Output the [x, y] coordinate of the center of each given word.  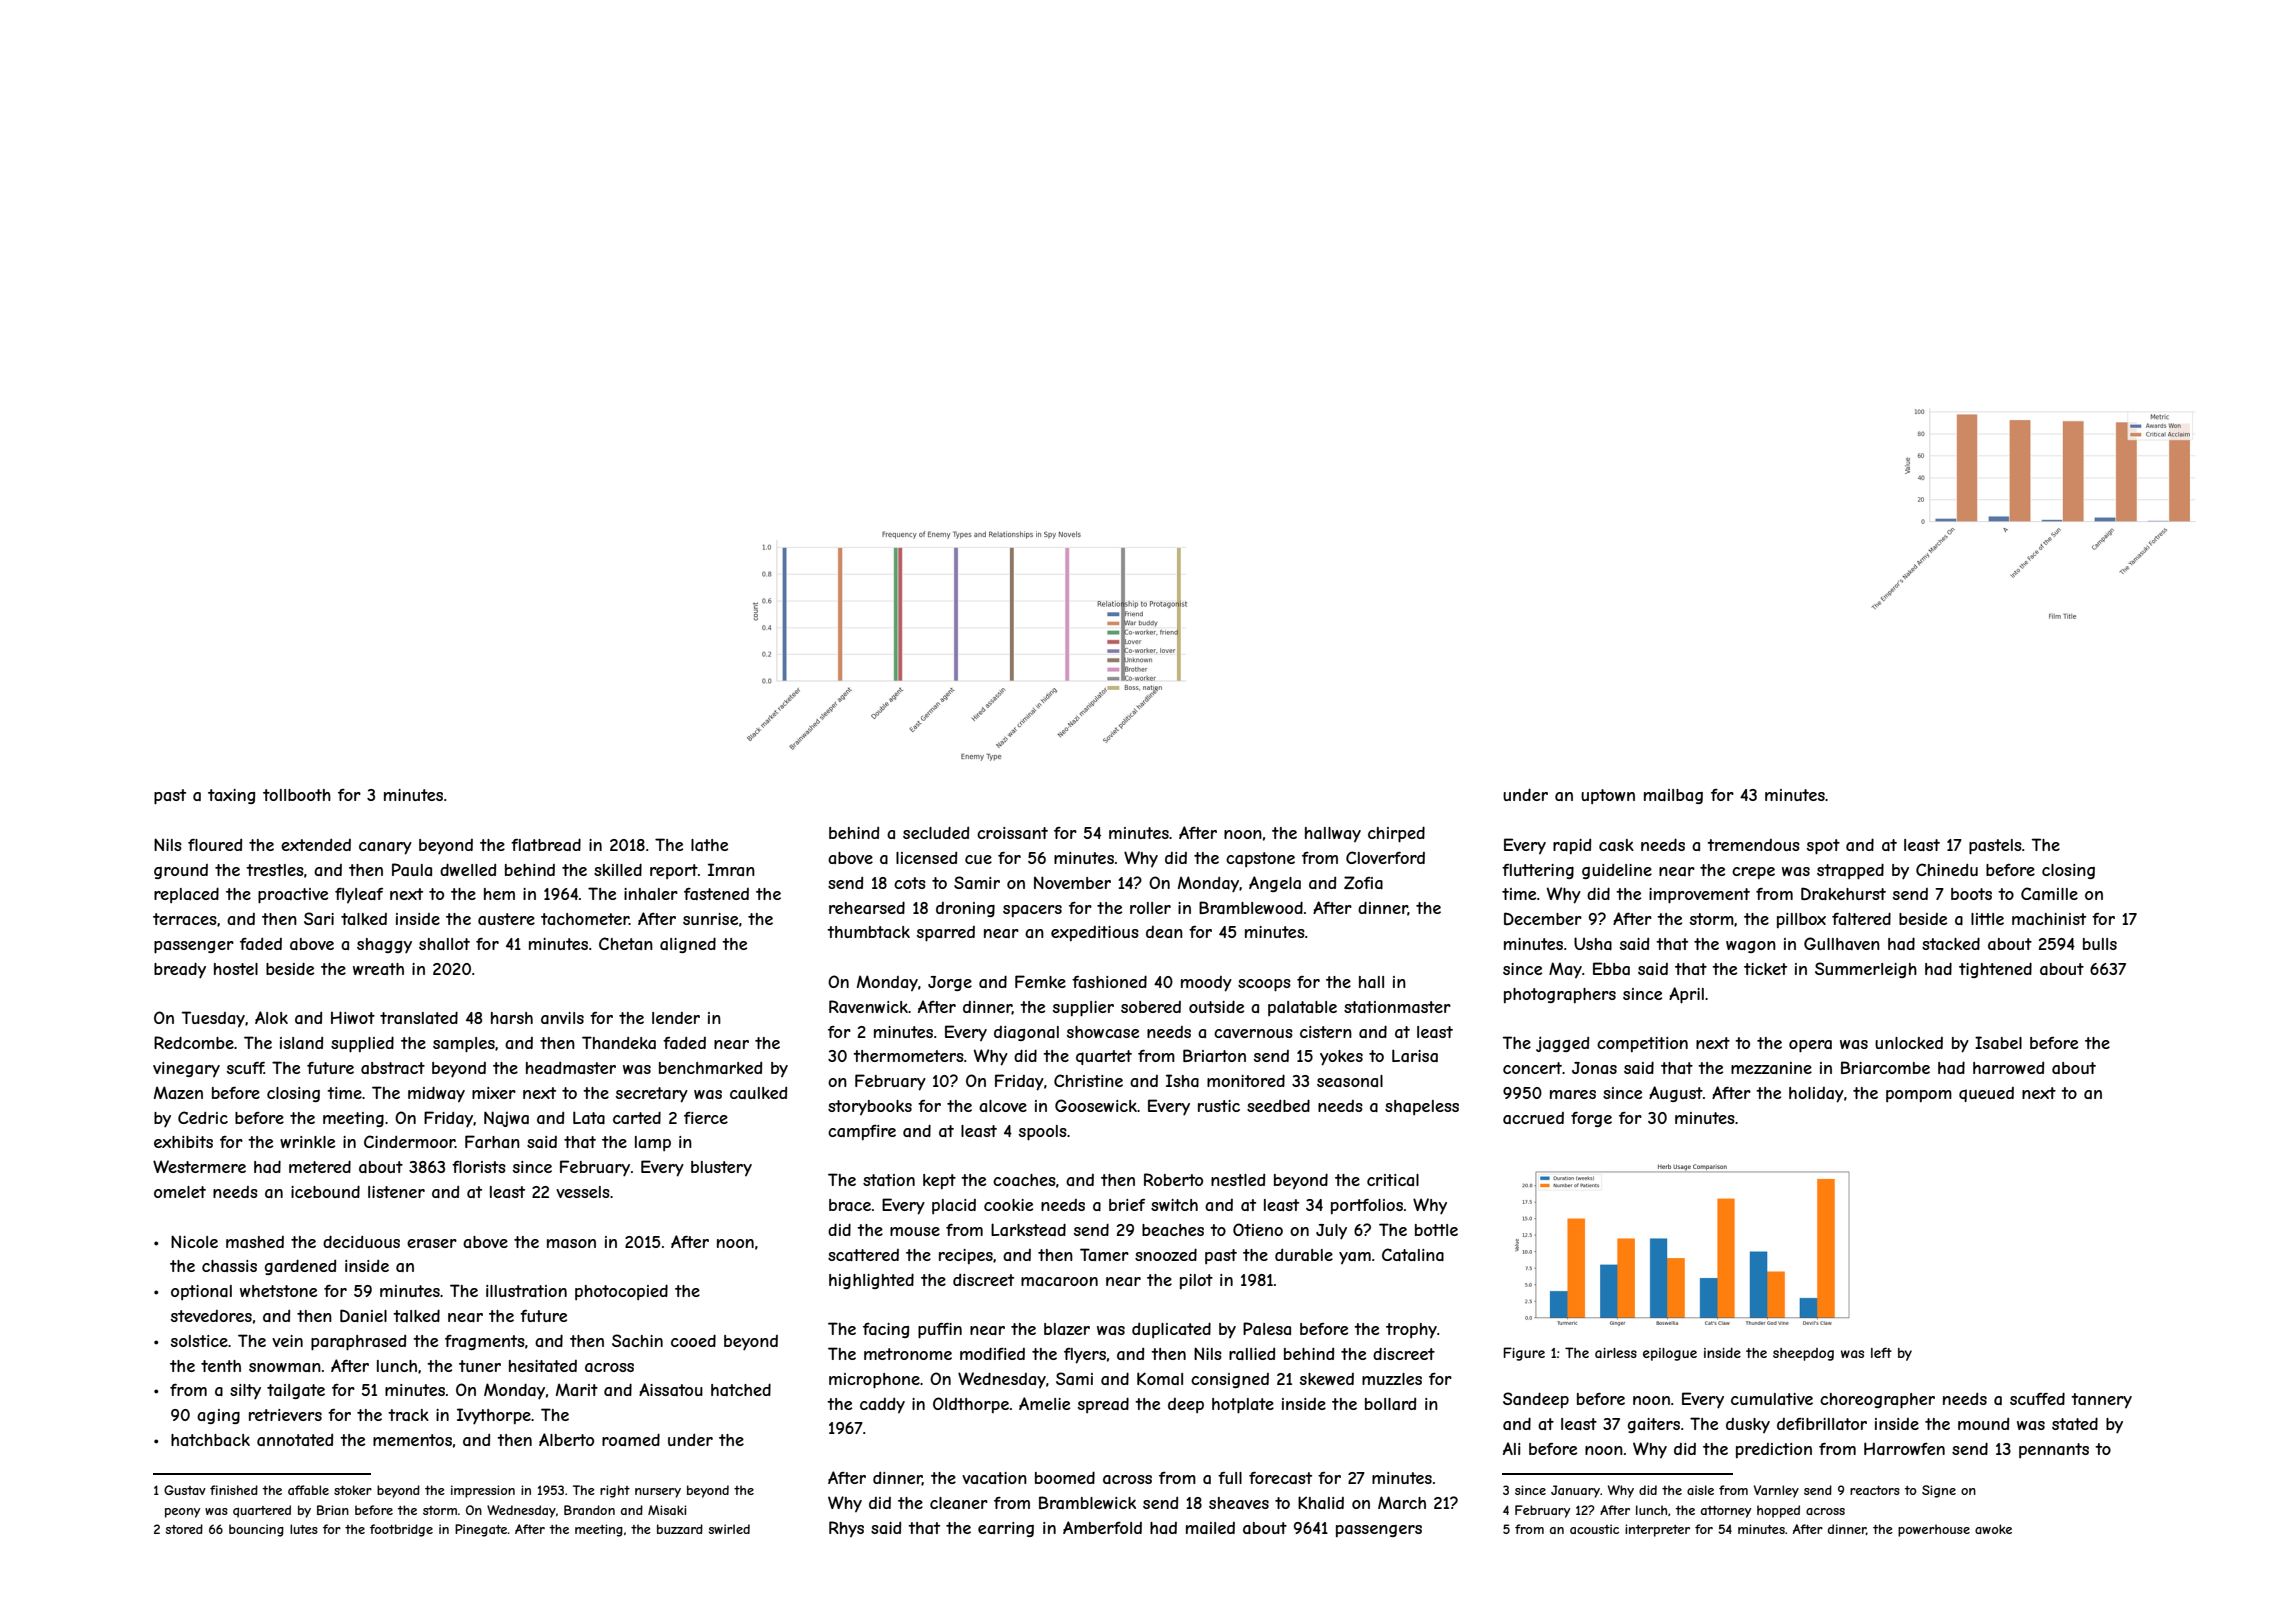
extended [316, 844]
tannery [2101, 1400]
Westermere [199, 1166]
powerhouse [1934, 1530]
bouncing [256, 1530]
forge [1591, 1119]
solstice [199, 1341]
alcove [1003, 1106]
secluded [936, 832]
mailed [1210, 1528]
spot [1823, 847]
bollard [1390, 1403]
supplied [362, 1044]
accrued [1533, 1118]
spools [1043, 1133]
